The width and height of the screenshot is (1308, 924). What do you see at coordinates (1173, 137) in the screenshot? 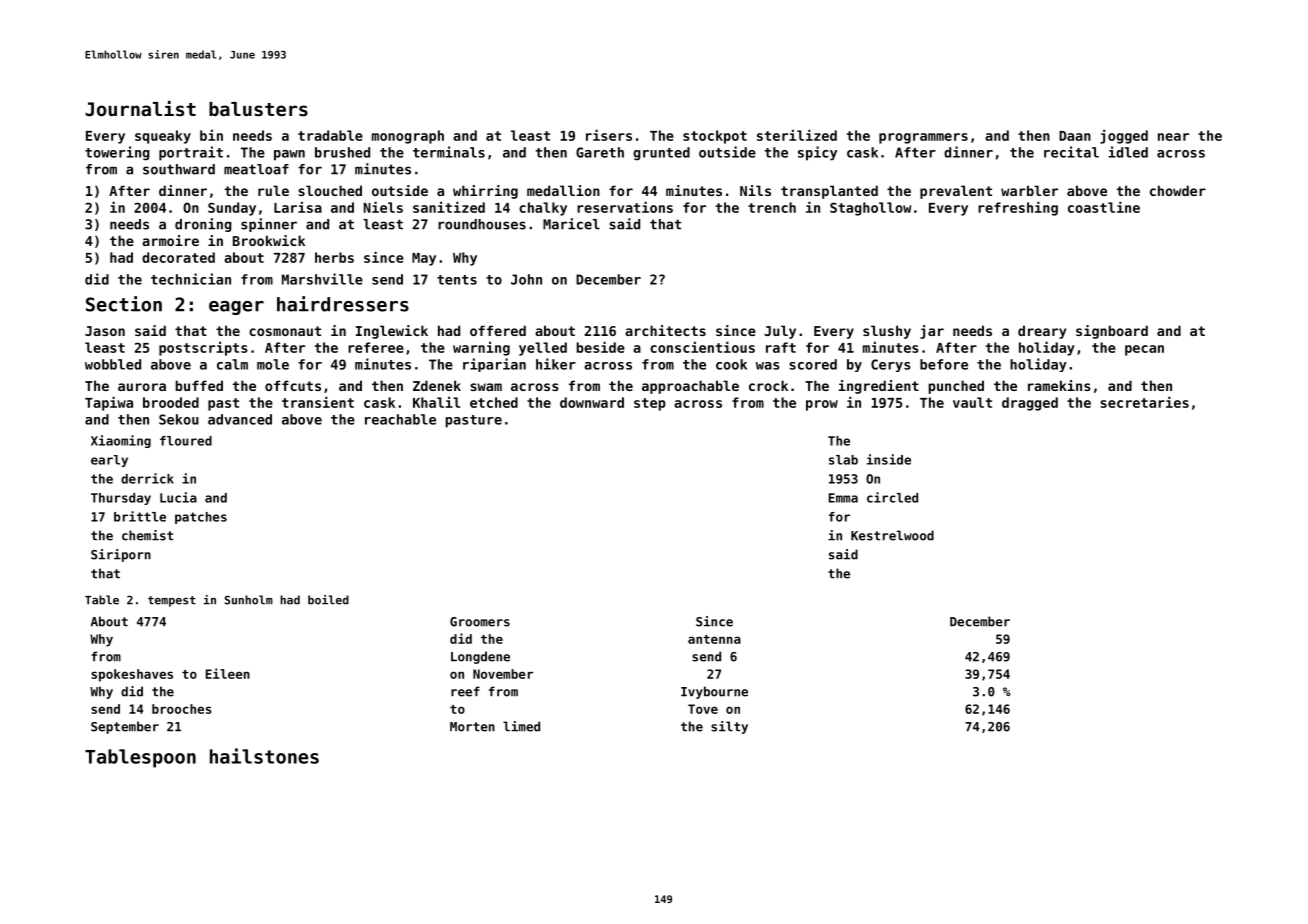
I see `near` at bounding box center [1173, 137].
